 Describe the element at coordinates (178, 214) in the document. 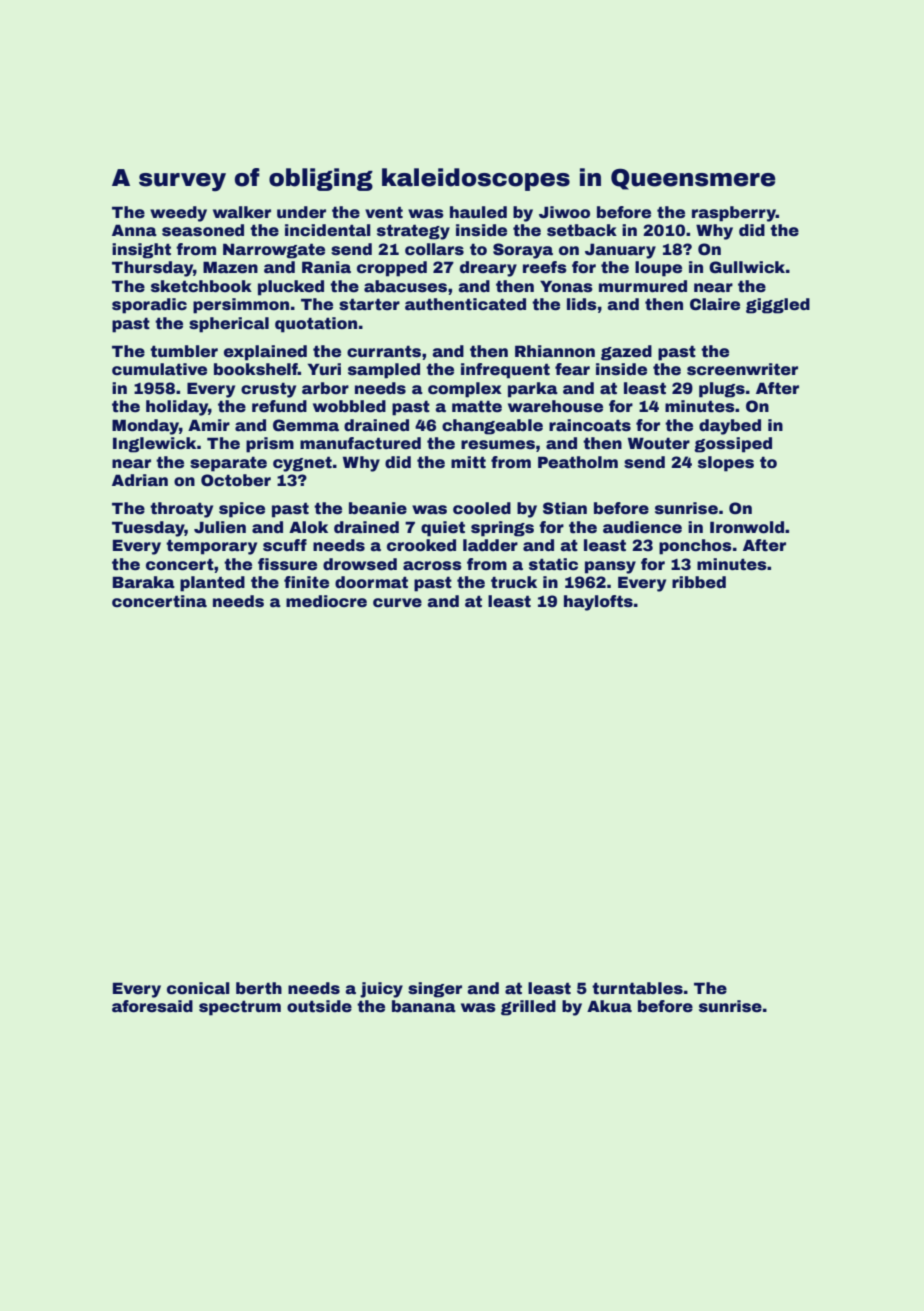

I see `weedy` at that location.
